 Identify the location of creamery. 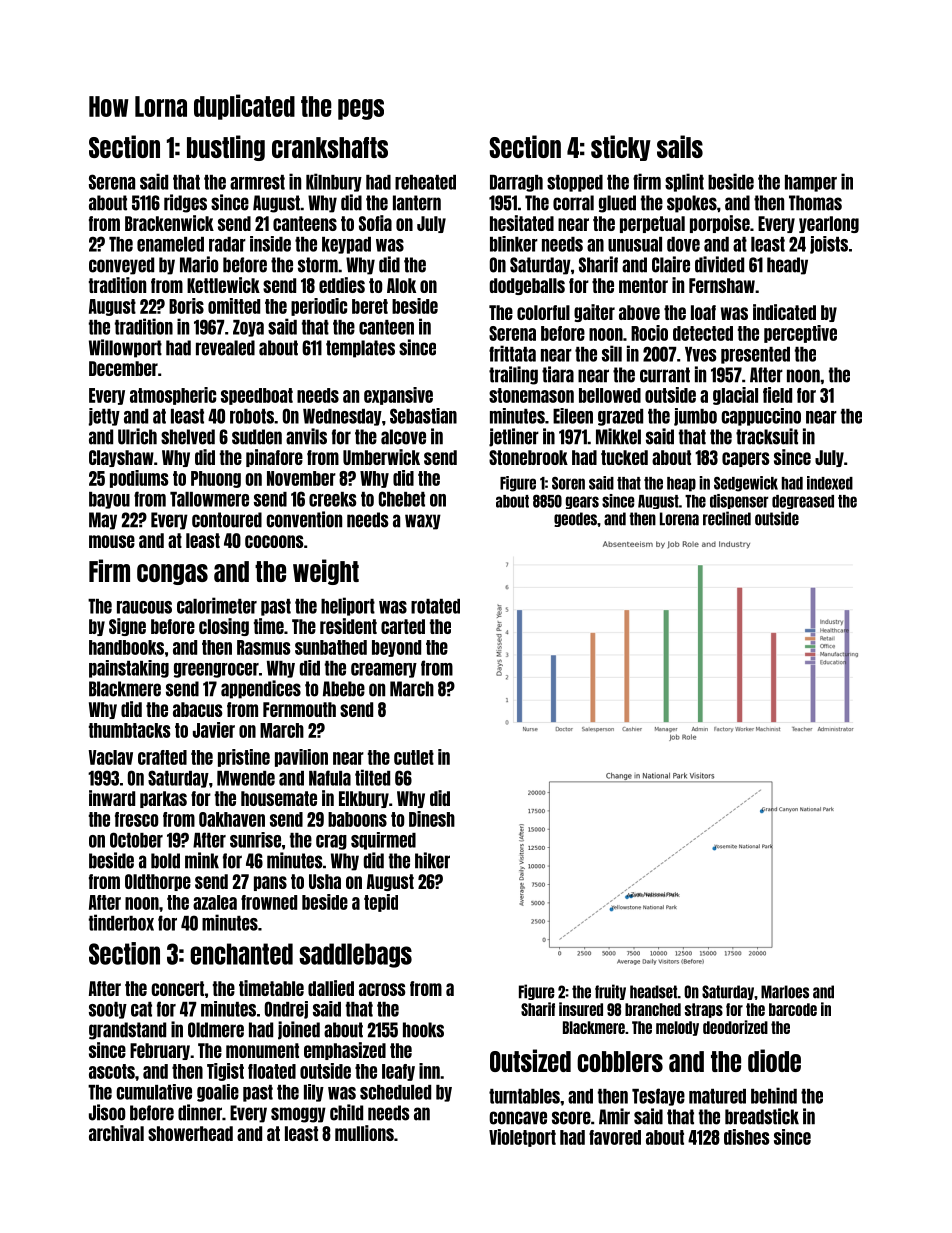
(384, 670).
